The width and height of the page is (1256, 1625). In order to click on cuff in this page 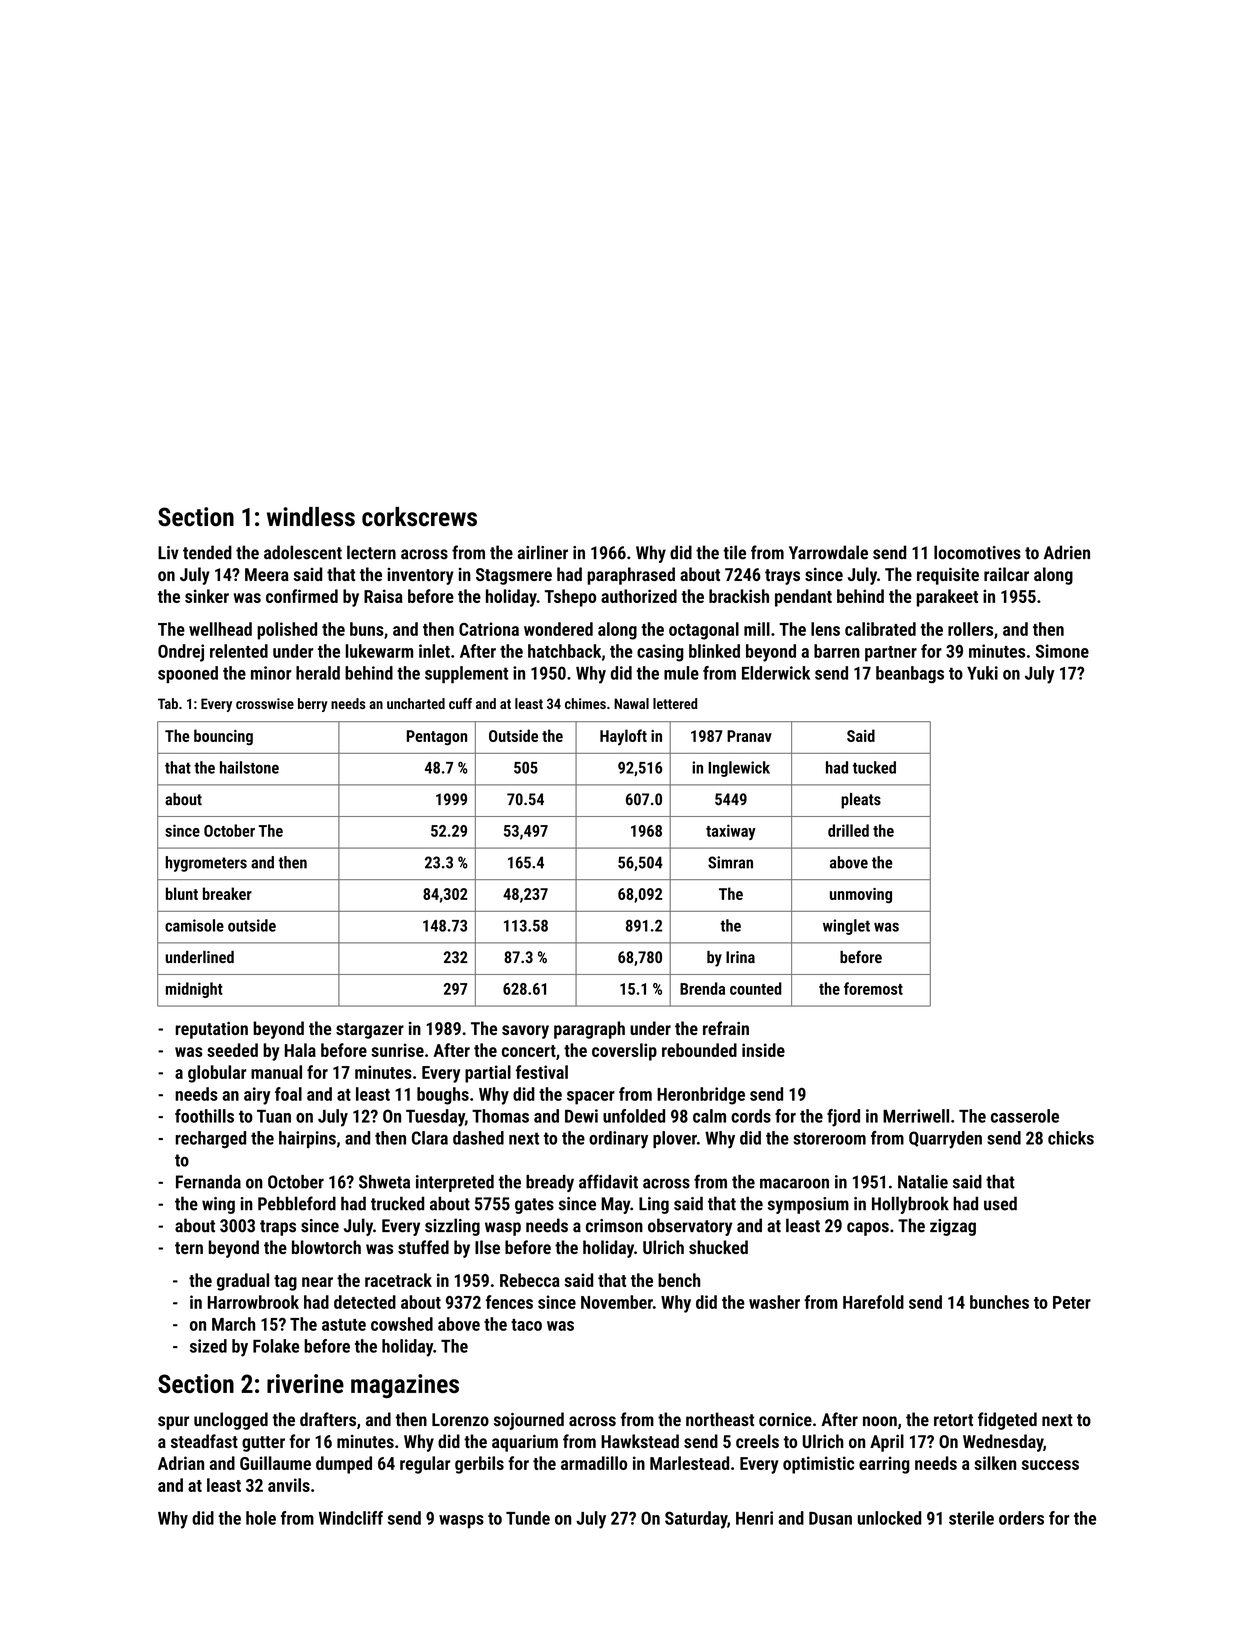, I will do `click(460, 703)`.
